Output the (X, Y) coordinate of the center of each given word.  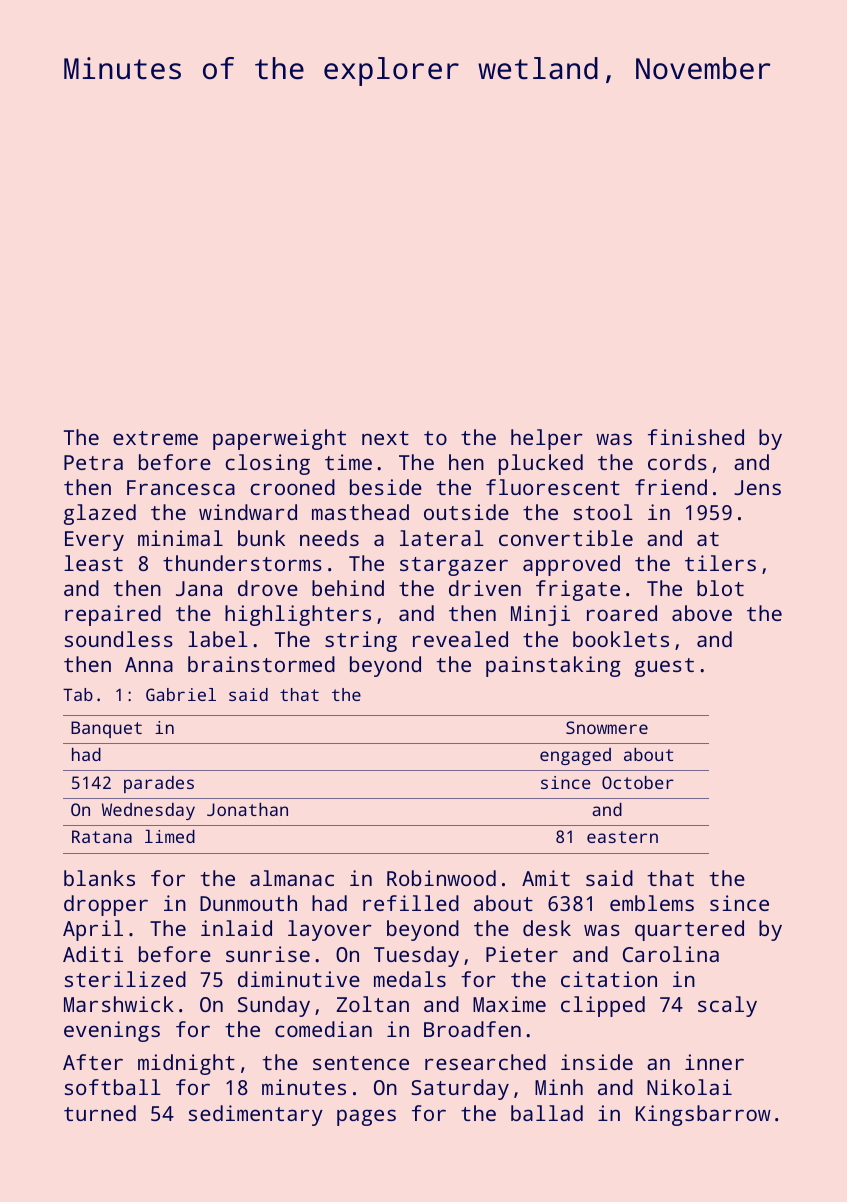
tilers (720, 563)
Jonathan (247, 809)
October (638, 782)
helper (547, 439)
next (385, 438)
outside (466, 512)
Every (94, 541)
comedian (323, 1029)
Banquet (106, 729)
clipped (603, 1006)
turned (100, 1113)
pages (366, 1117)
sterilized (125, 979)
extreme (155, 438)
